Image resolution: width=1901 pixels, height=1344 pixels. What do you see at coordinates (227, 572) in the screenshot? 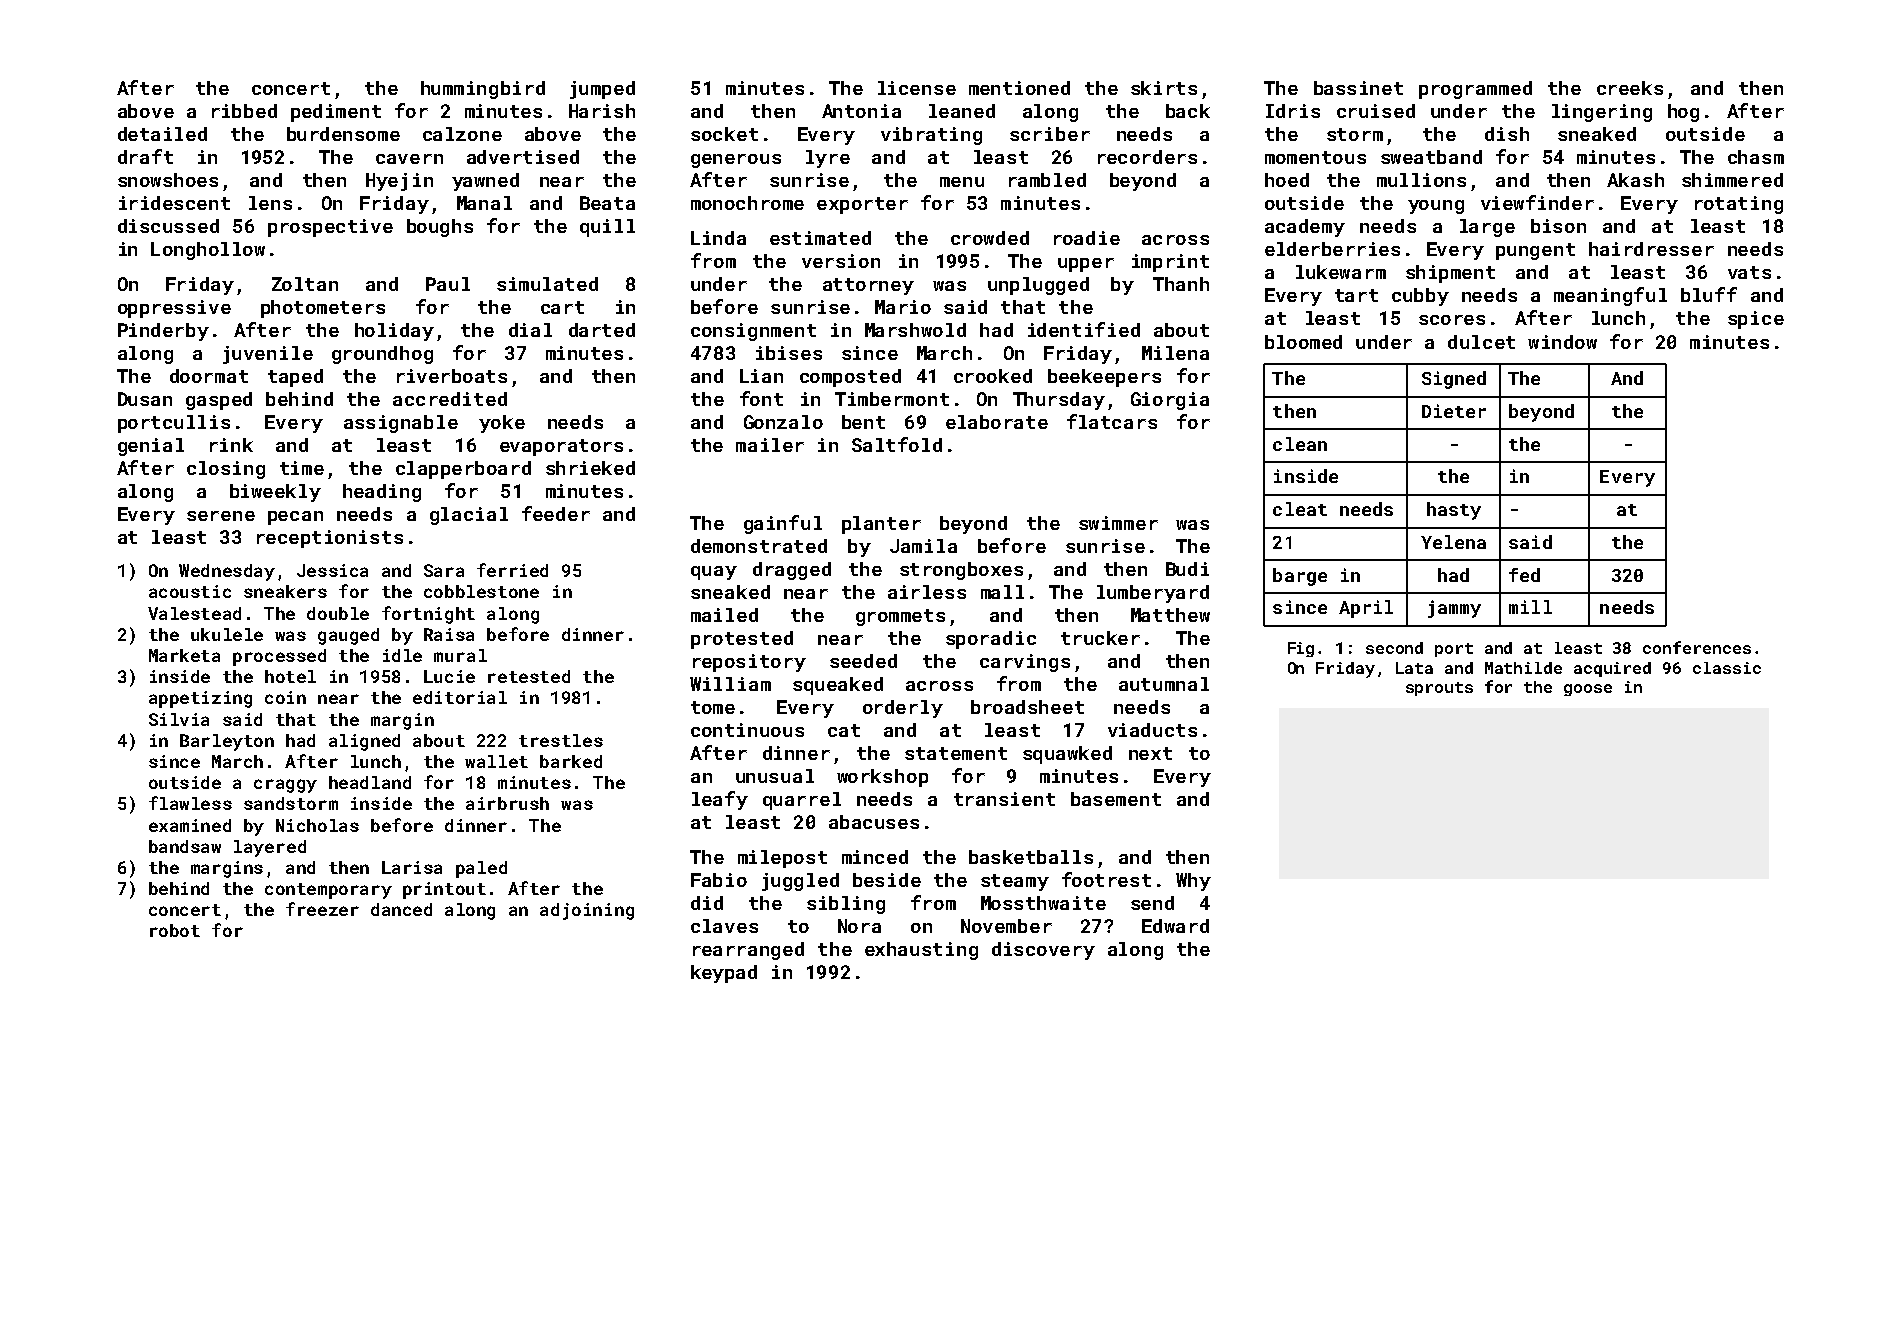
I see `Wednesday` at bounding box center [227, 572].
